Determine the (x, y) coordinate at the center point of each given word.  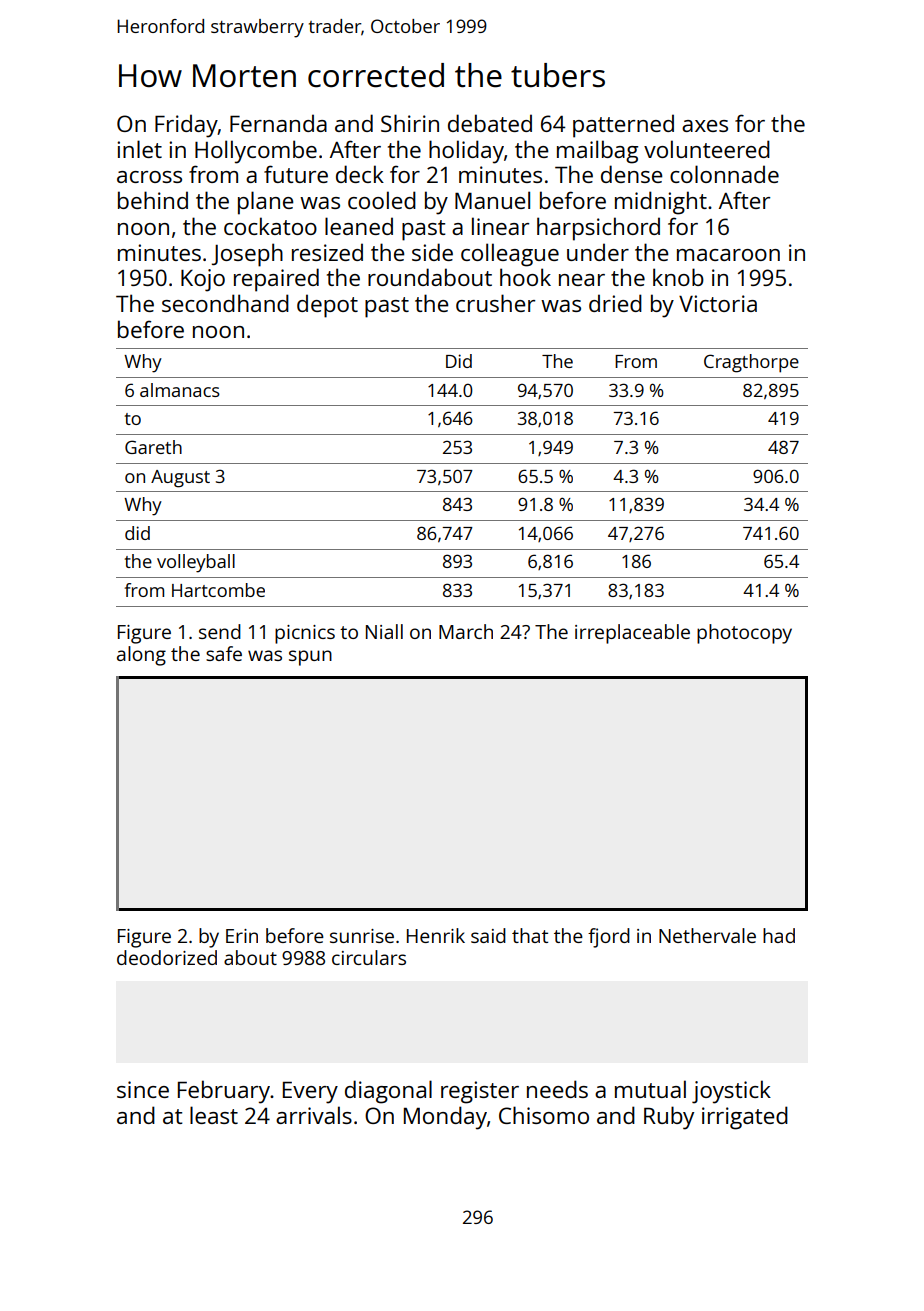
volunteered (707, 149)
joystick (731, 1092)
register (480, 1092)
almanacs (180, 390)
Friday (186, 126)
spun (310, 658)
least (214, 1115)
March (466, 631)
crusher (495, 303)
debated (490, 123)
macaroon (728, 255)
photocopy (744, 634)
